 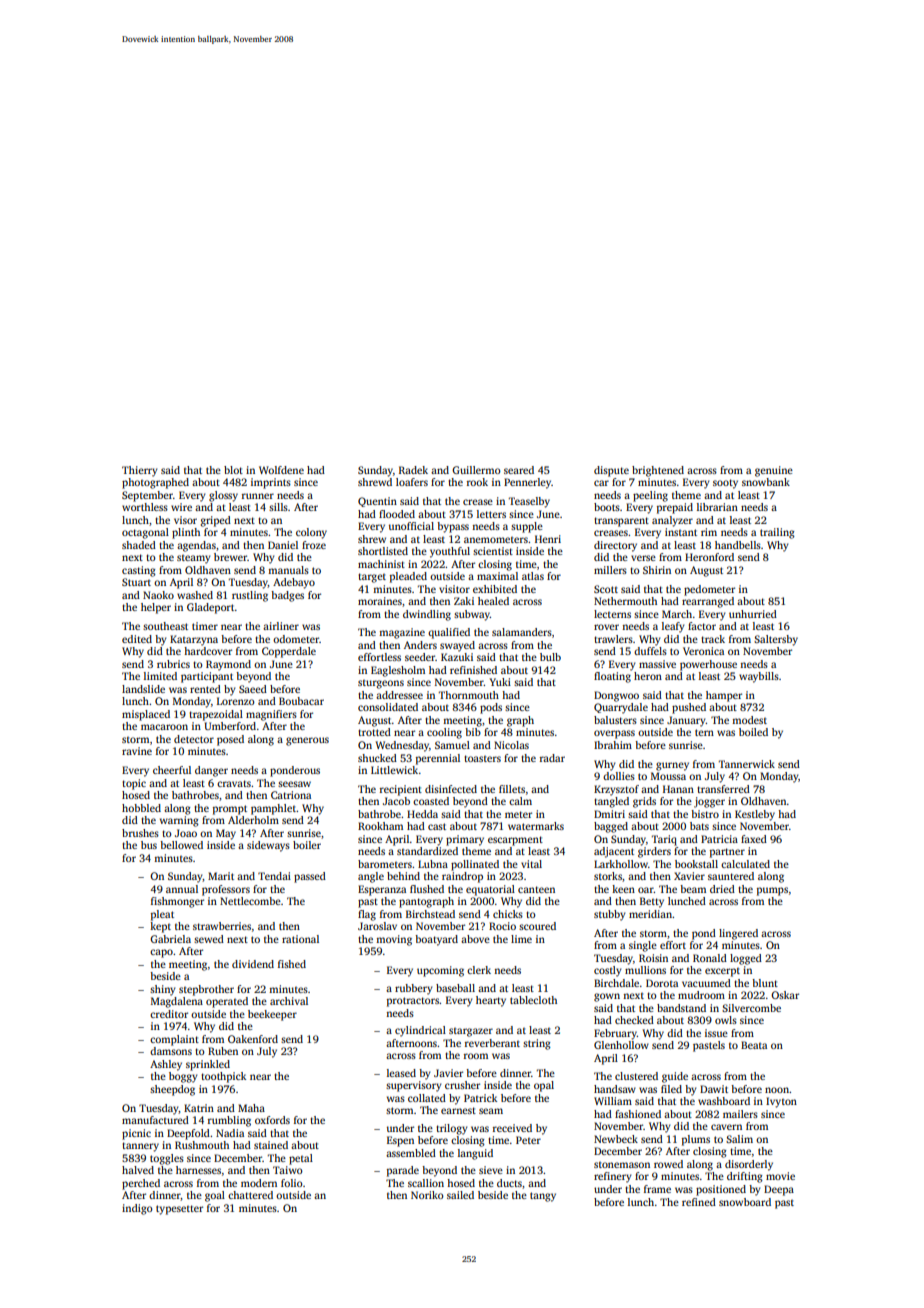 What do you see at coordinates (708, 602) in the page?
I see `rearranged` at bounding box center [708, 602].
